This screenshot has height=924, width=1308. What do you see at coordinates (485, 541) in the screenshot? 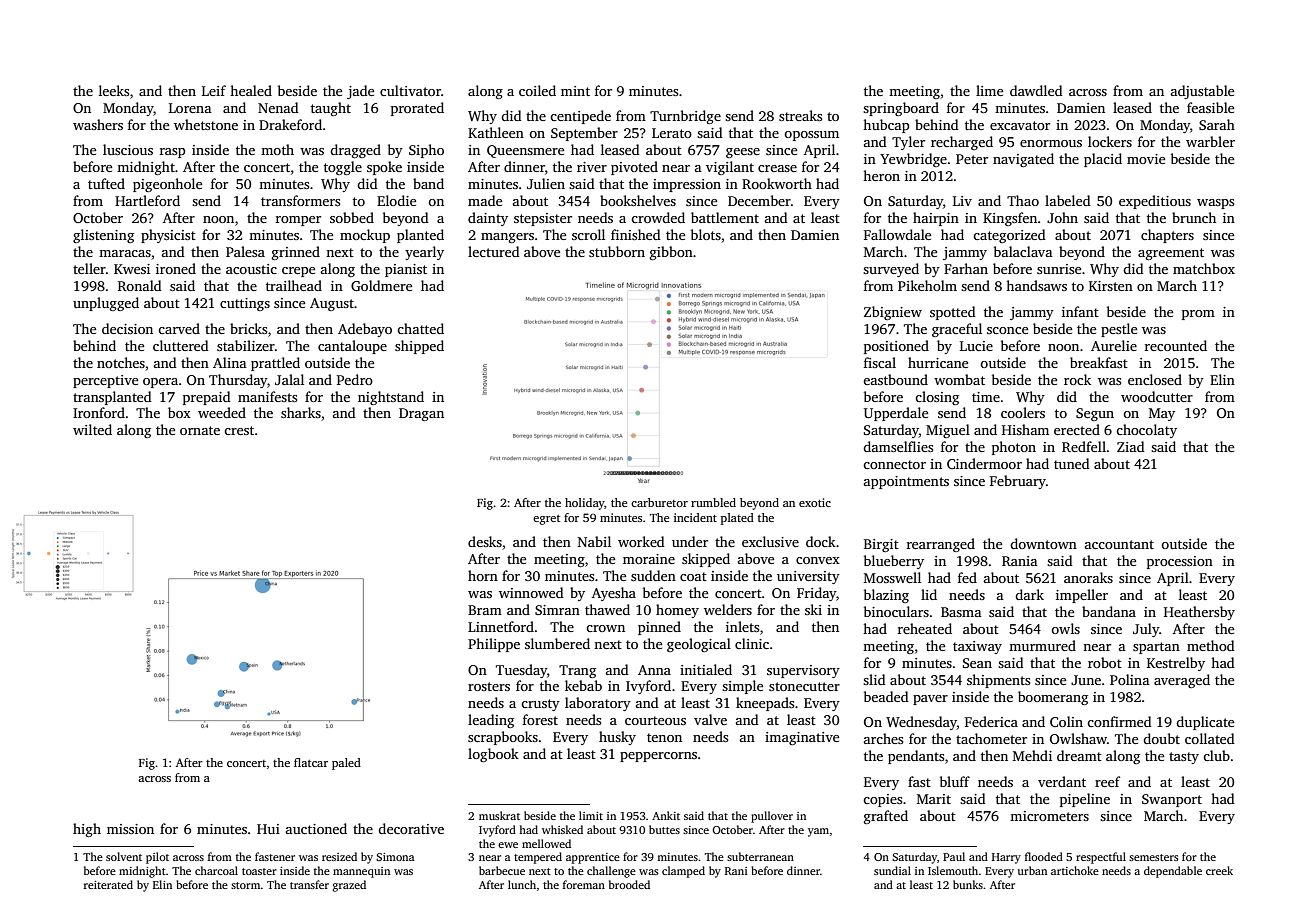
I see `desks` at bounding box center [485, 541].
